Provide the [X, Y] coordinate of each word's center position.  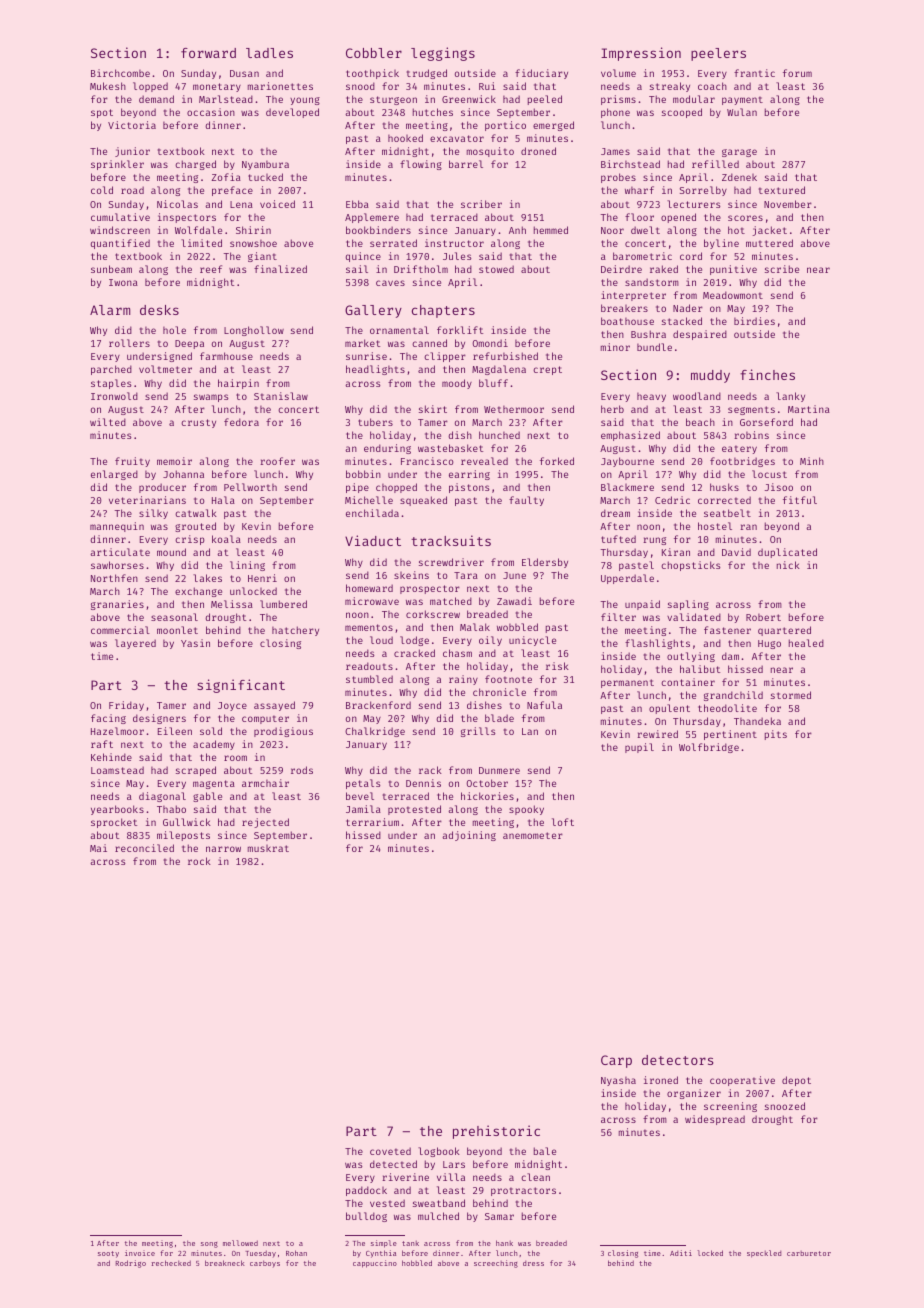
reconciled [144, 848]
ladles [269, 53]
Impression [641, 54]
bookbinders [378, 230]
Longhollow [254, 331]
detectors [677, 1060]
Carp [616, 1061]
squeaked [423, 501]
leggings [443, 54]
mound [171, 552]
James [615, 151]
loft [563, 822]
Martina [809, 409]
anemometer [533, 835]
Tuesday [260, 1254]
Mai [98, 848]
